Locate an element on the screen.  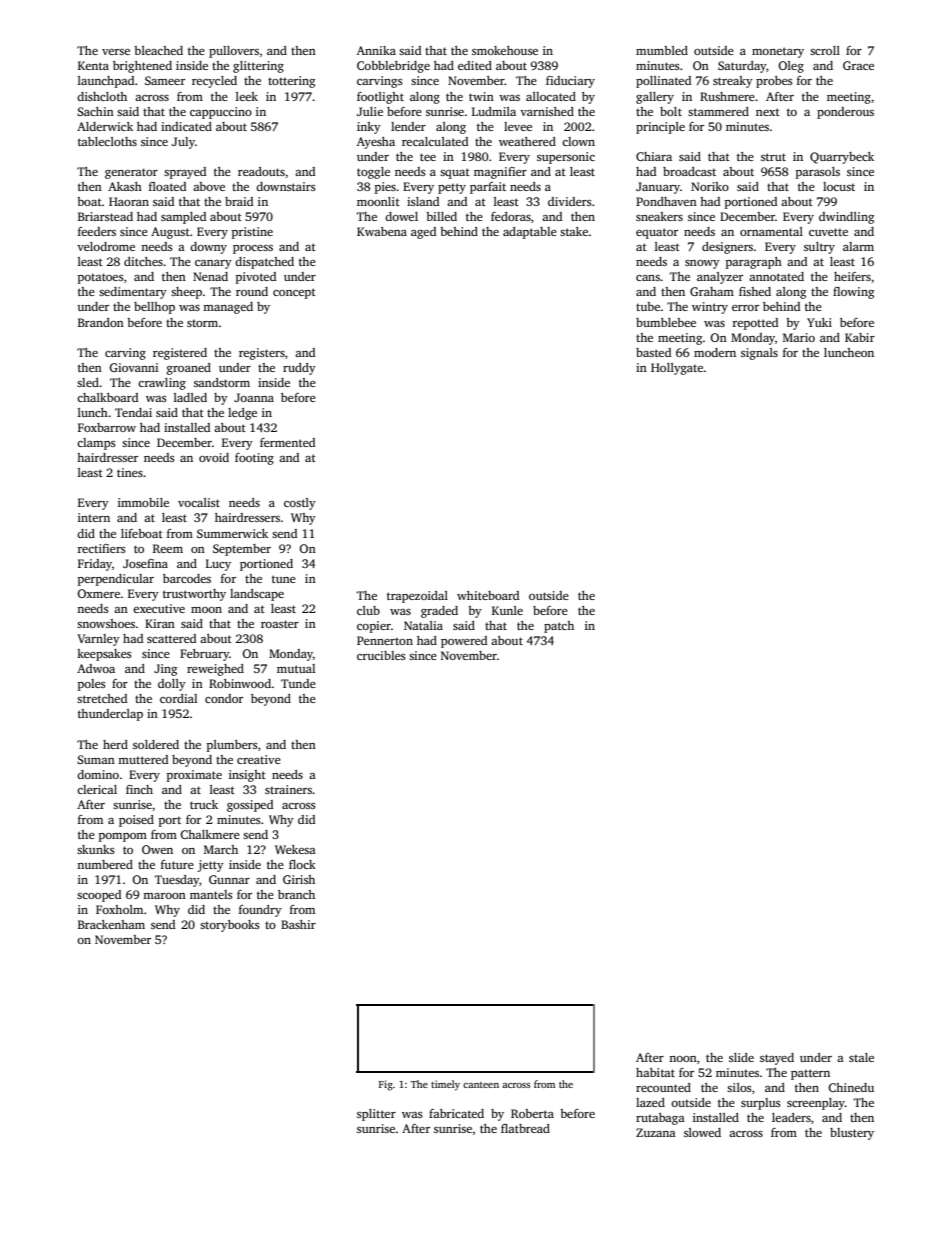
Kunle is located at coordinates (507, 610).
